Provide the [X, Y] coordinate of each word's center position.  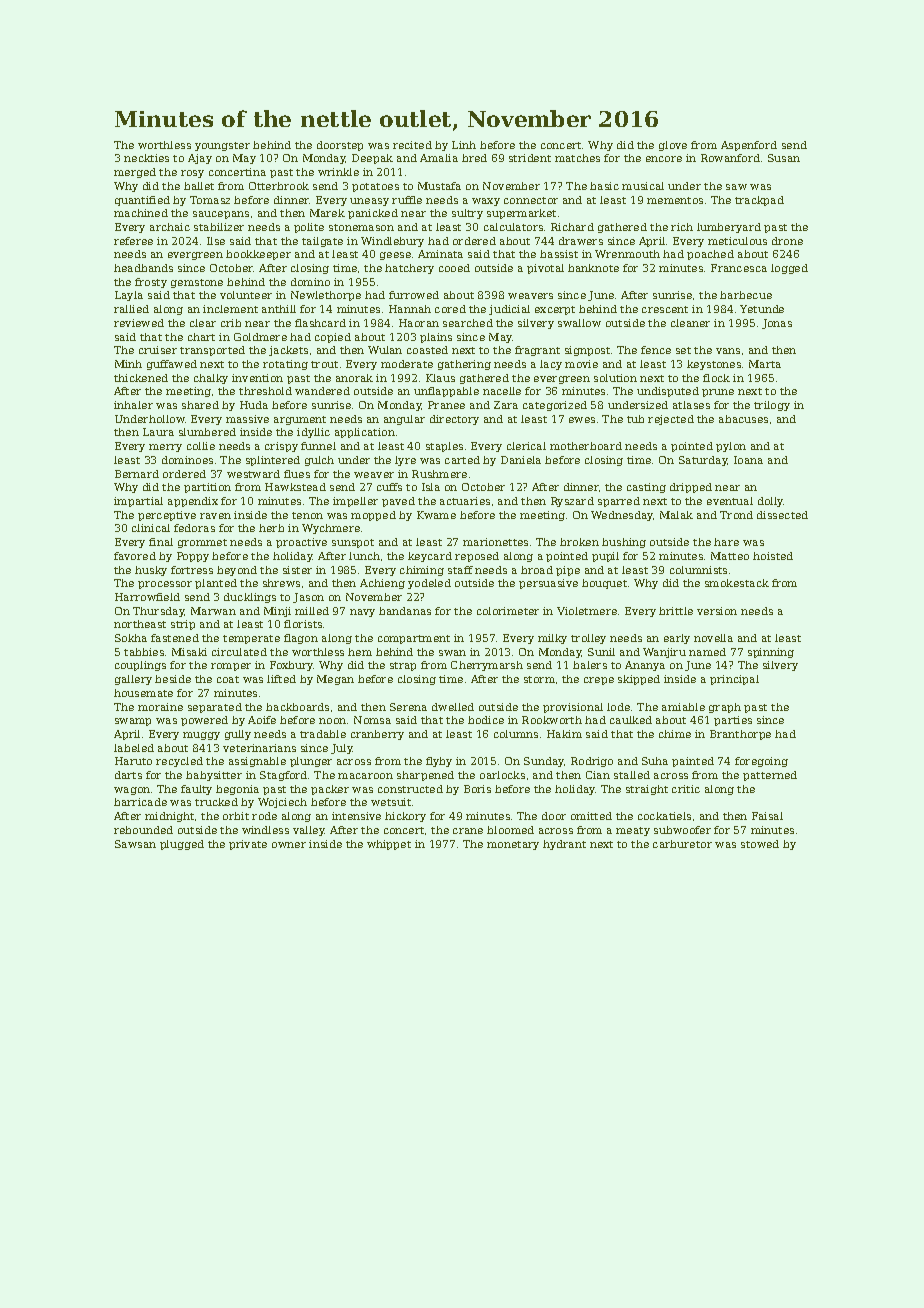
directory [454, 420]
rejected [671, 420]
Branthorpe [740, 735]
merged [135, 173]
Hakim [564, 734]
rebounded [143, 830]
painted [693, 762]
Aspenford [749, 146]
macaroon [365, 776]
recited [412, 145]
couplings [140, 666]
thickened [141, 378]
